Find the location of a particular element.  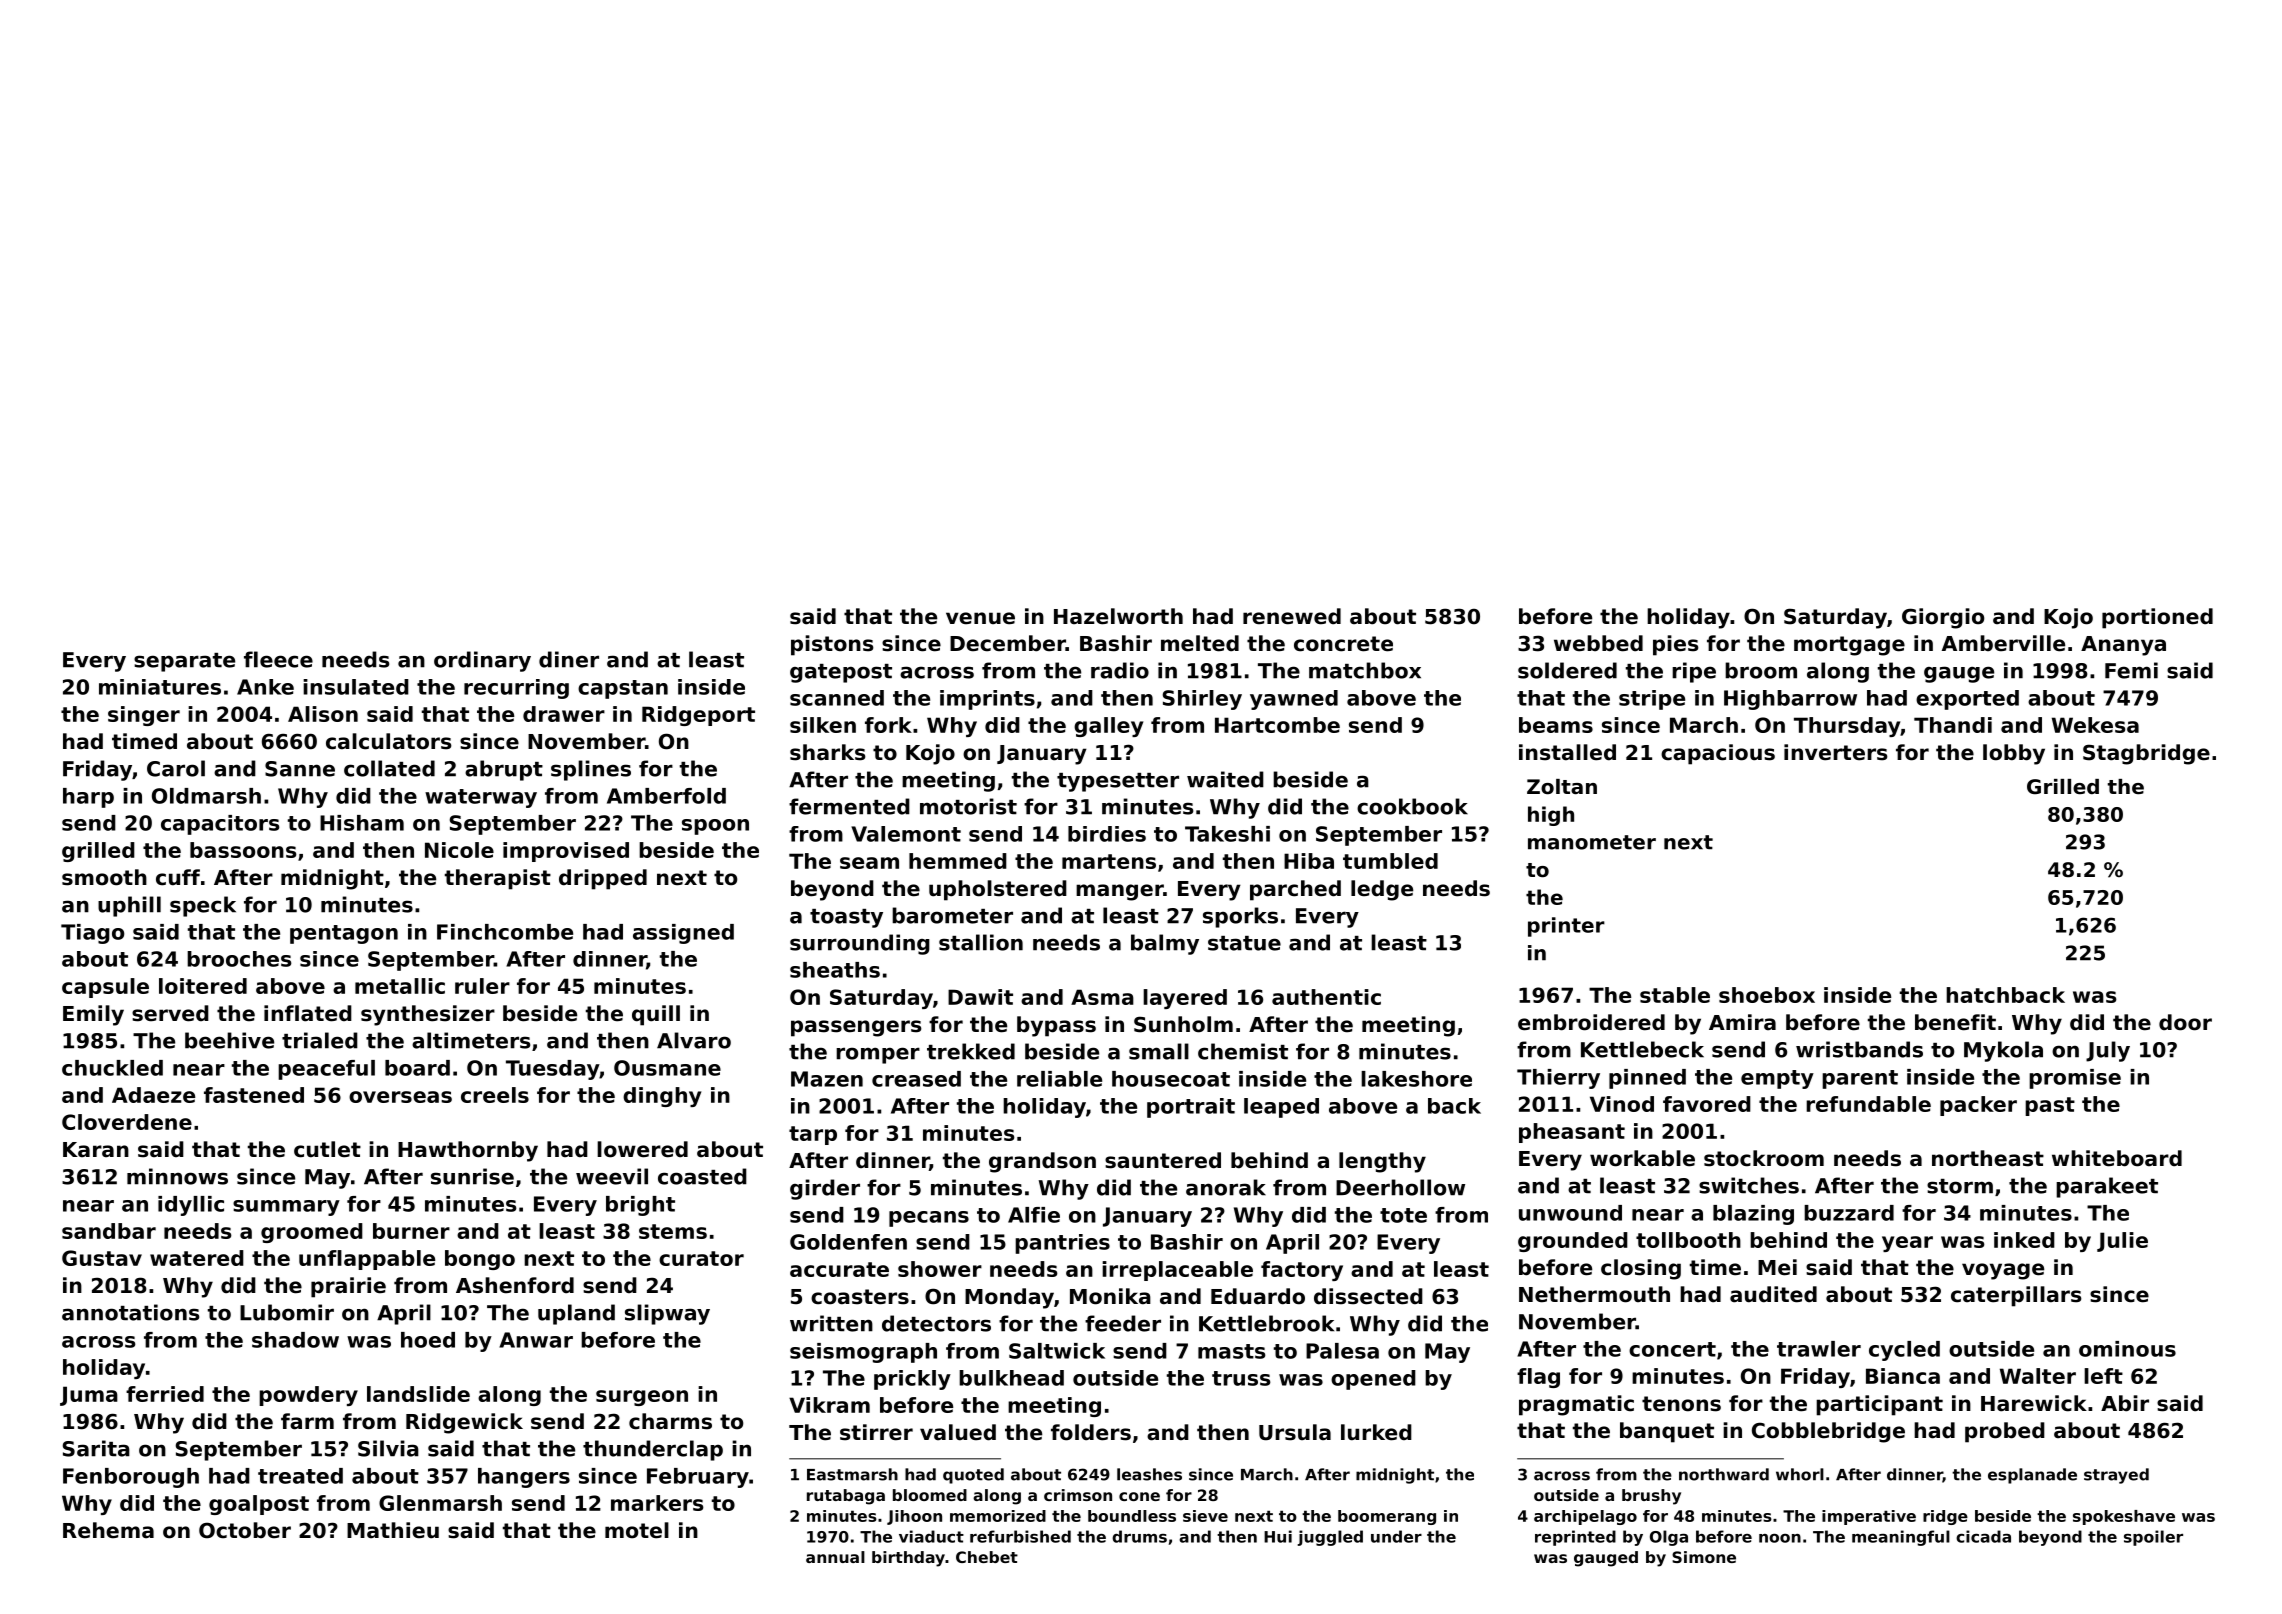

creased is located at coordinates (916, 1079).
